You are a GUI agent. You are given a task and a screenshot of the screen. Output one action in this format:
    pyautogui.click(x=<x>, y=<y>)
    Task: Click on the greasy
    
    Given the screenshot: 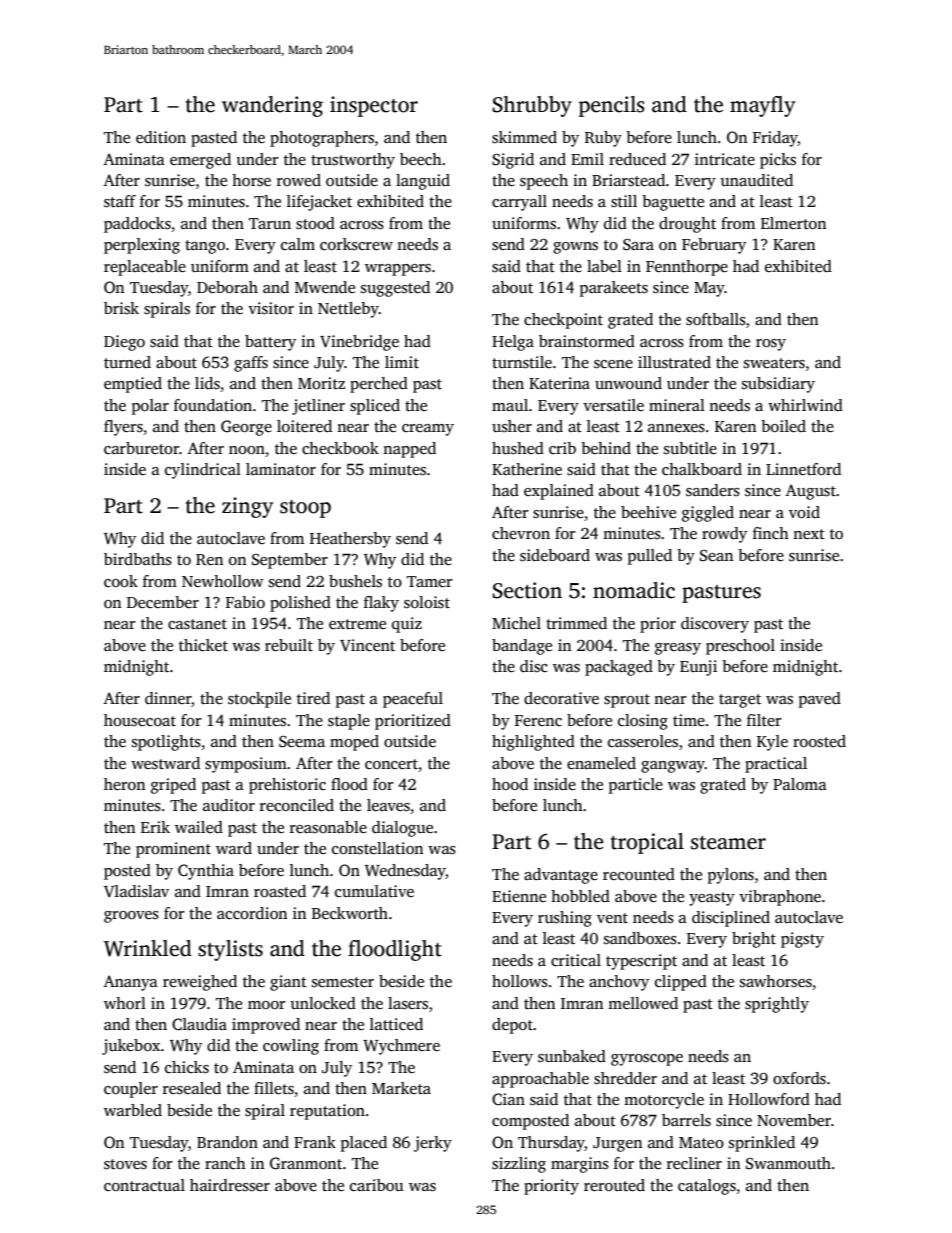 What is the action you would take?
    pyautogui.click(x=678, y=649)
